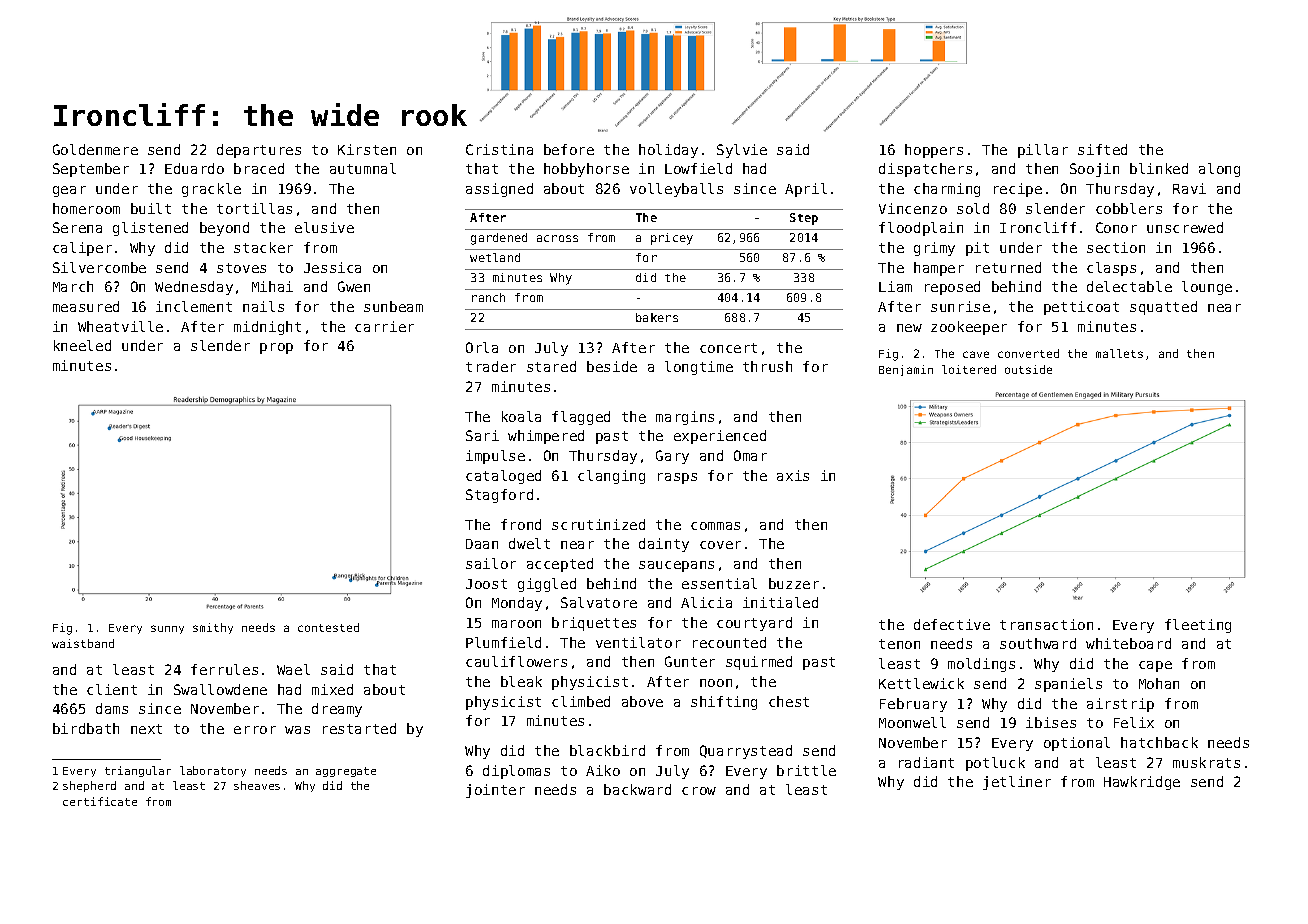 Image resolution: width=1308 pixels, height=924 pixels. What do you see at coordinates (100, 801) in the screenshot?
I see `certificate` at bounding box center [100, 801].
